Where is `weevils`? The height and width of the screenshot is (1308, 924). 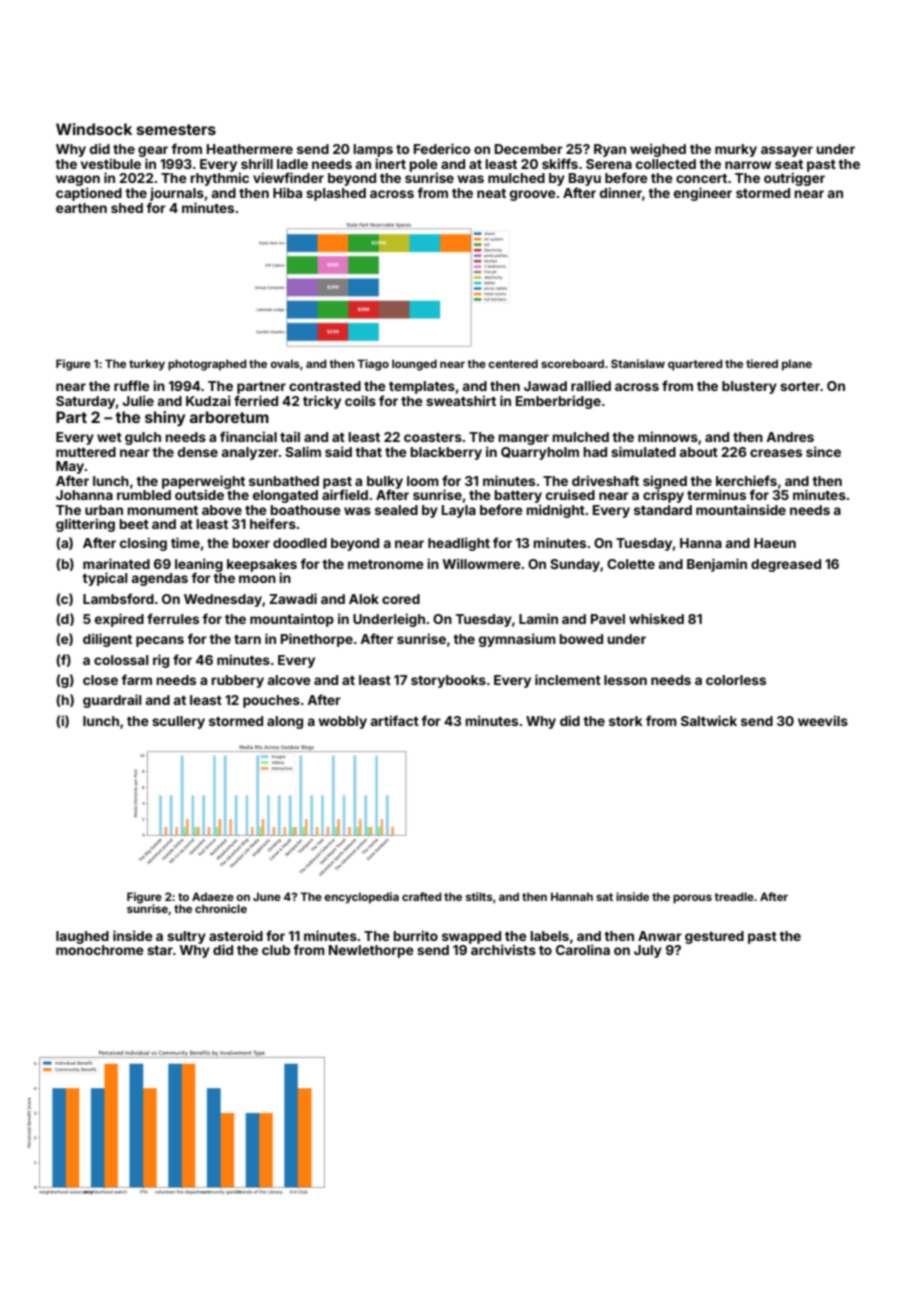
weevils is located at coordinates (823, 720).
